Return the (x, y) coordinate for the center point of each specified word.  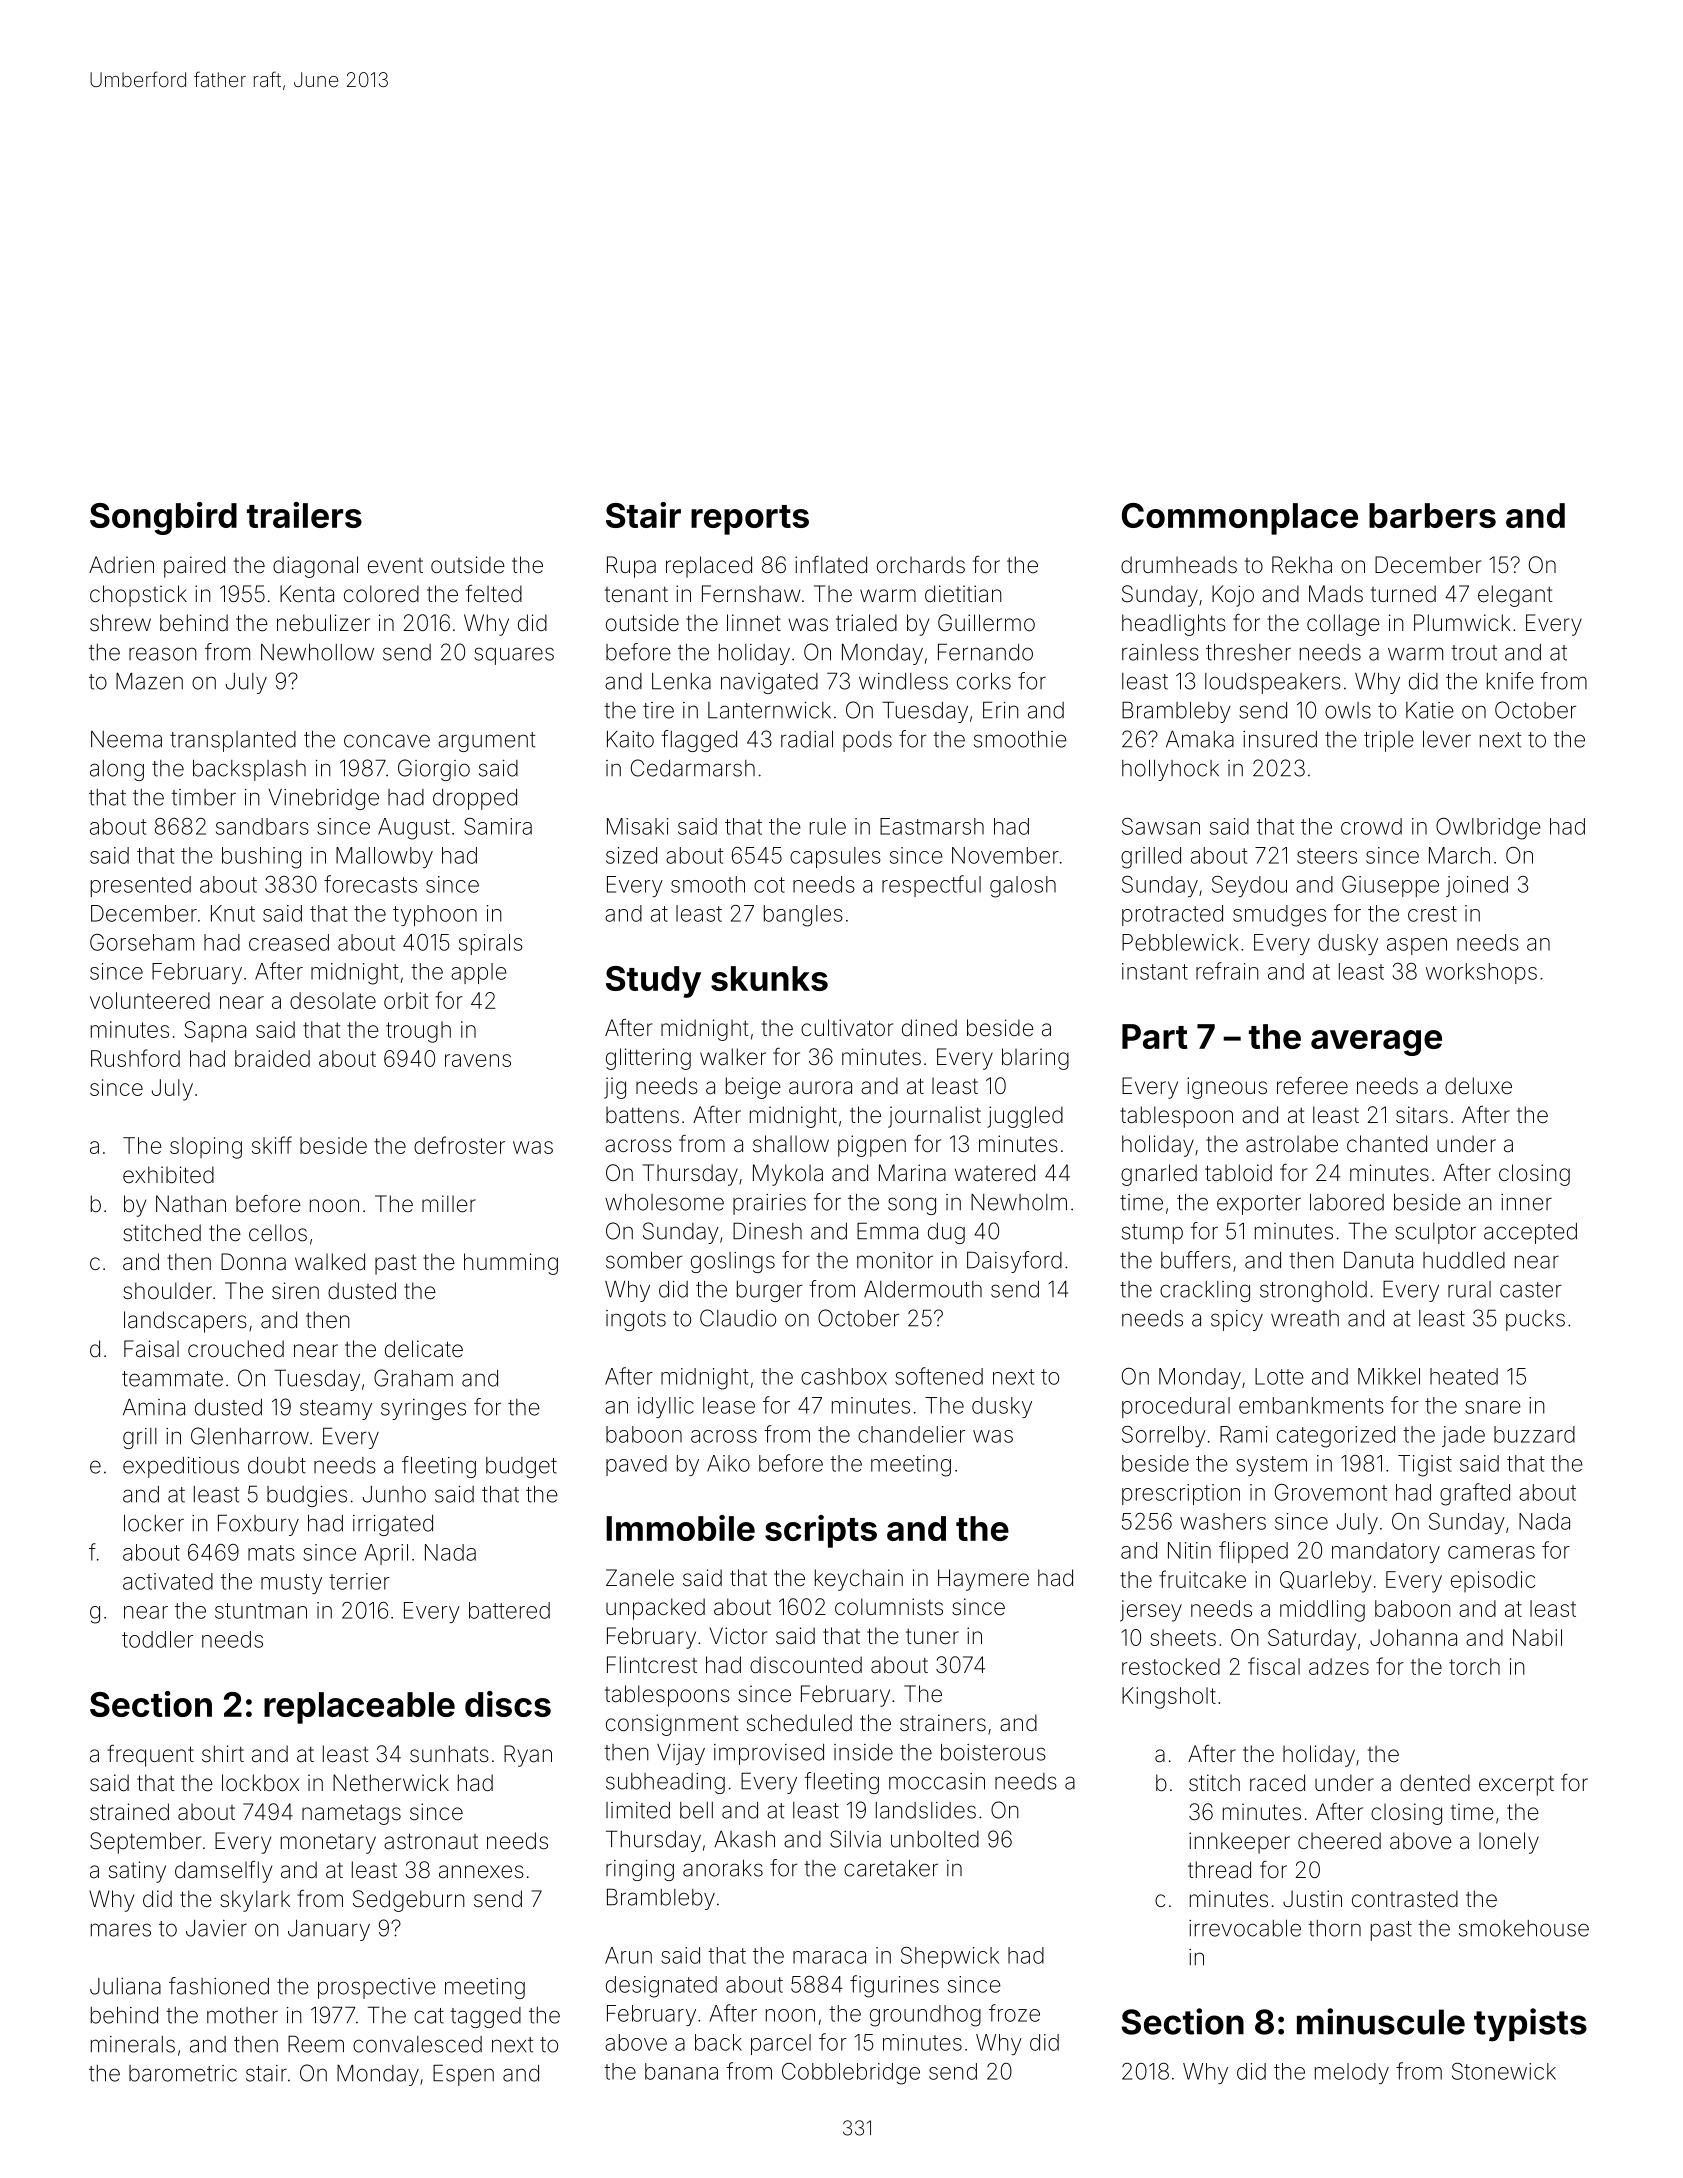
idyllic (666, 1407)
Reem (316, 2044)
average (1376, 1043)
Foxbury (258, 1525)
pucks (1535, 1320)
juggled (1025, 1117)
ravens (478, 1060)
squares (514, 656)
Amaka (1200, 739)
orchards (921, 565)
